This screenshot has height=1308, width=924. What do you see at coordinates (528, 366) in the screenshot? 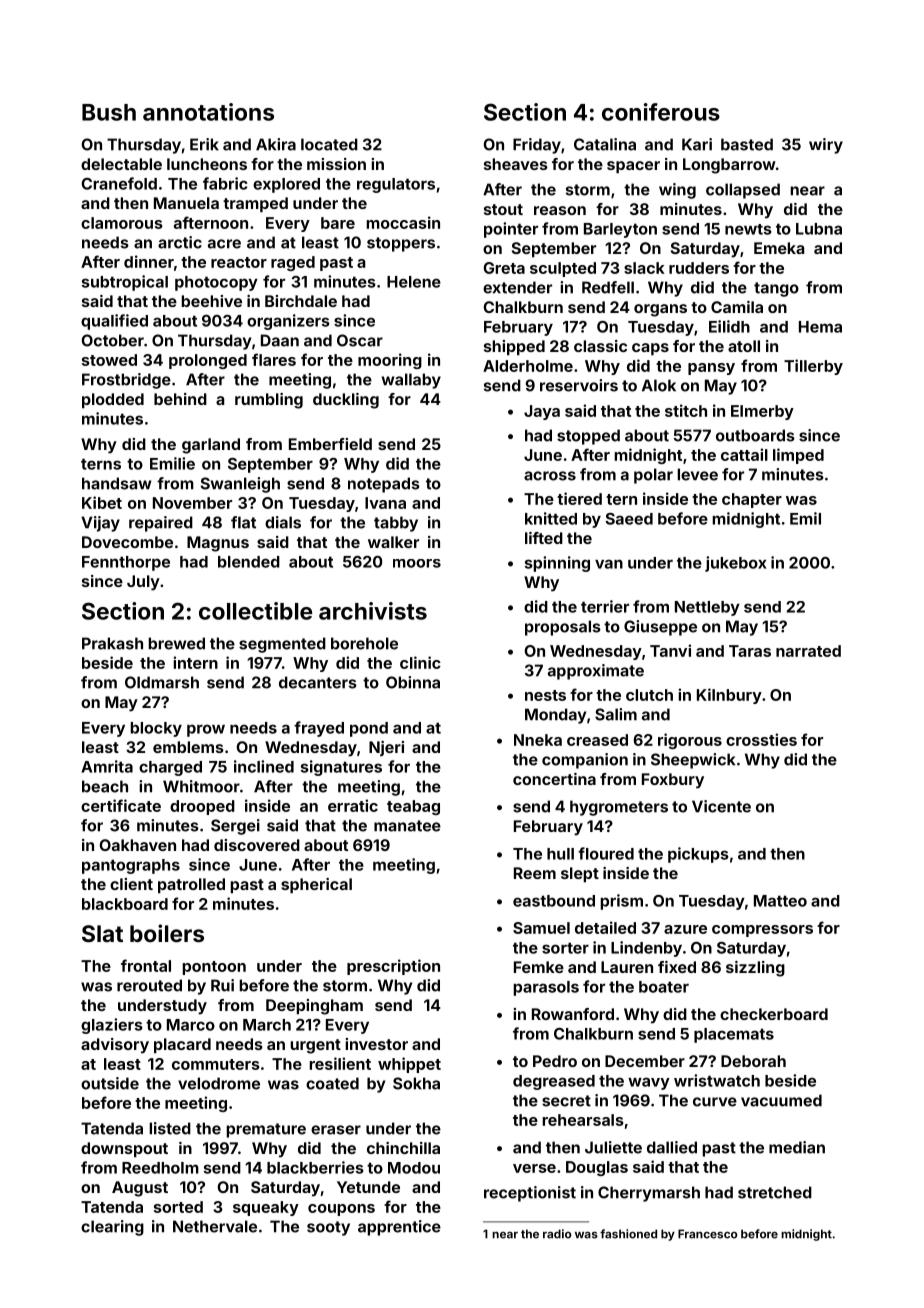
I see `Alderholme` at bounding box center [528, 366].
